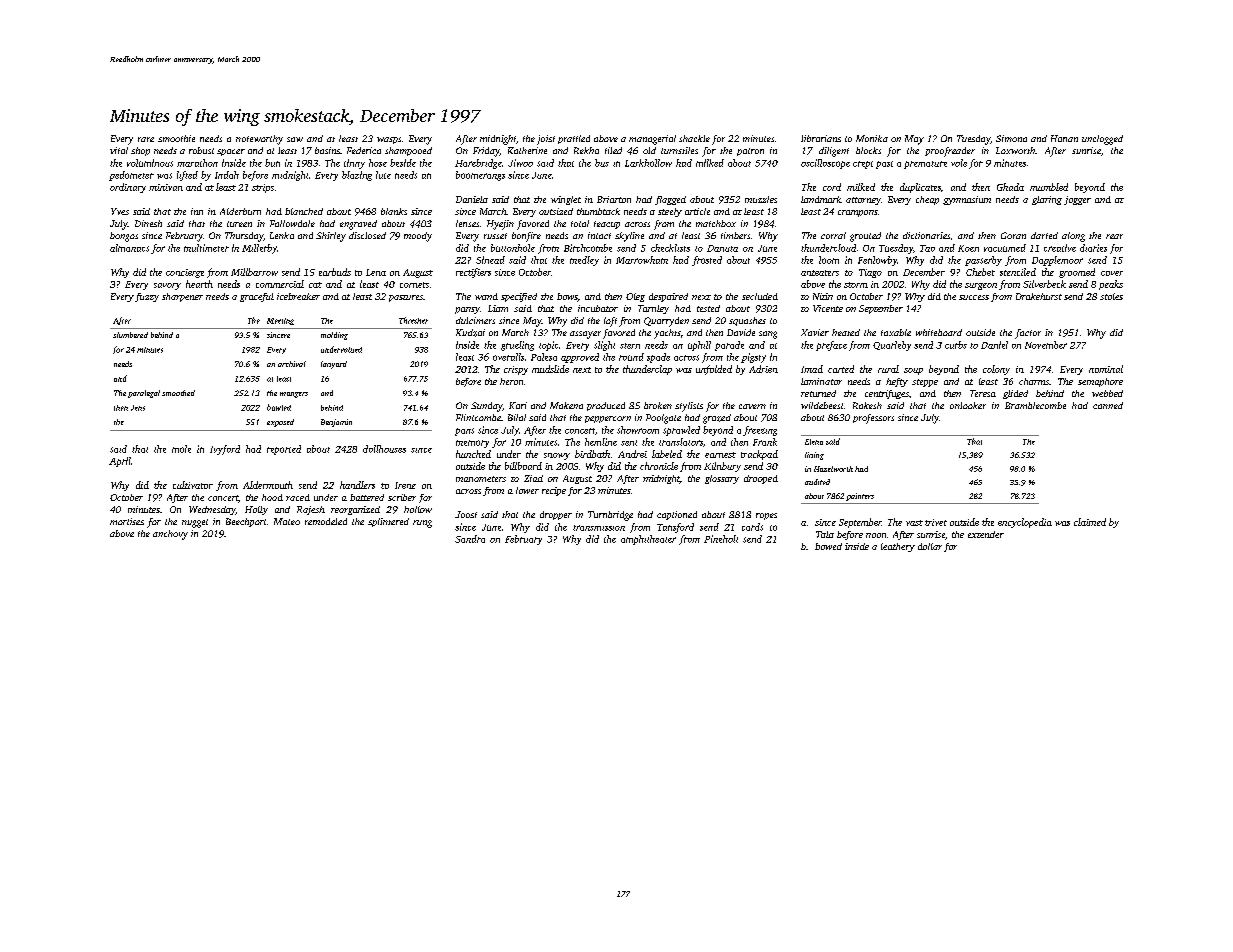 The width and height of the screenshot is (1233, 952). What do you see at coordinates (1046, 345) in the screenshot?
I see `November` at bounding box center [1046, 345].
